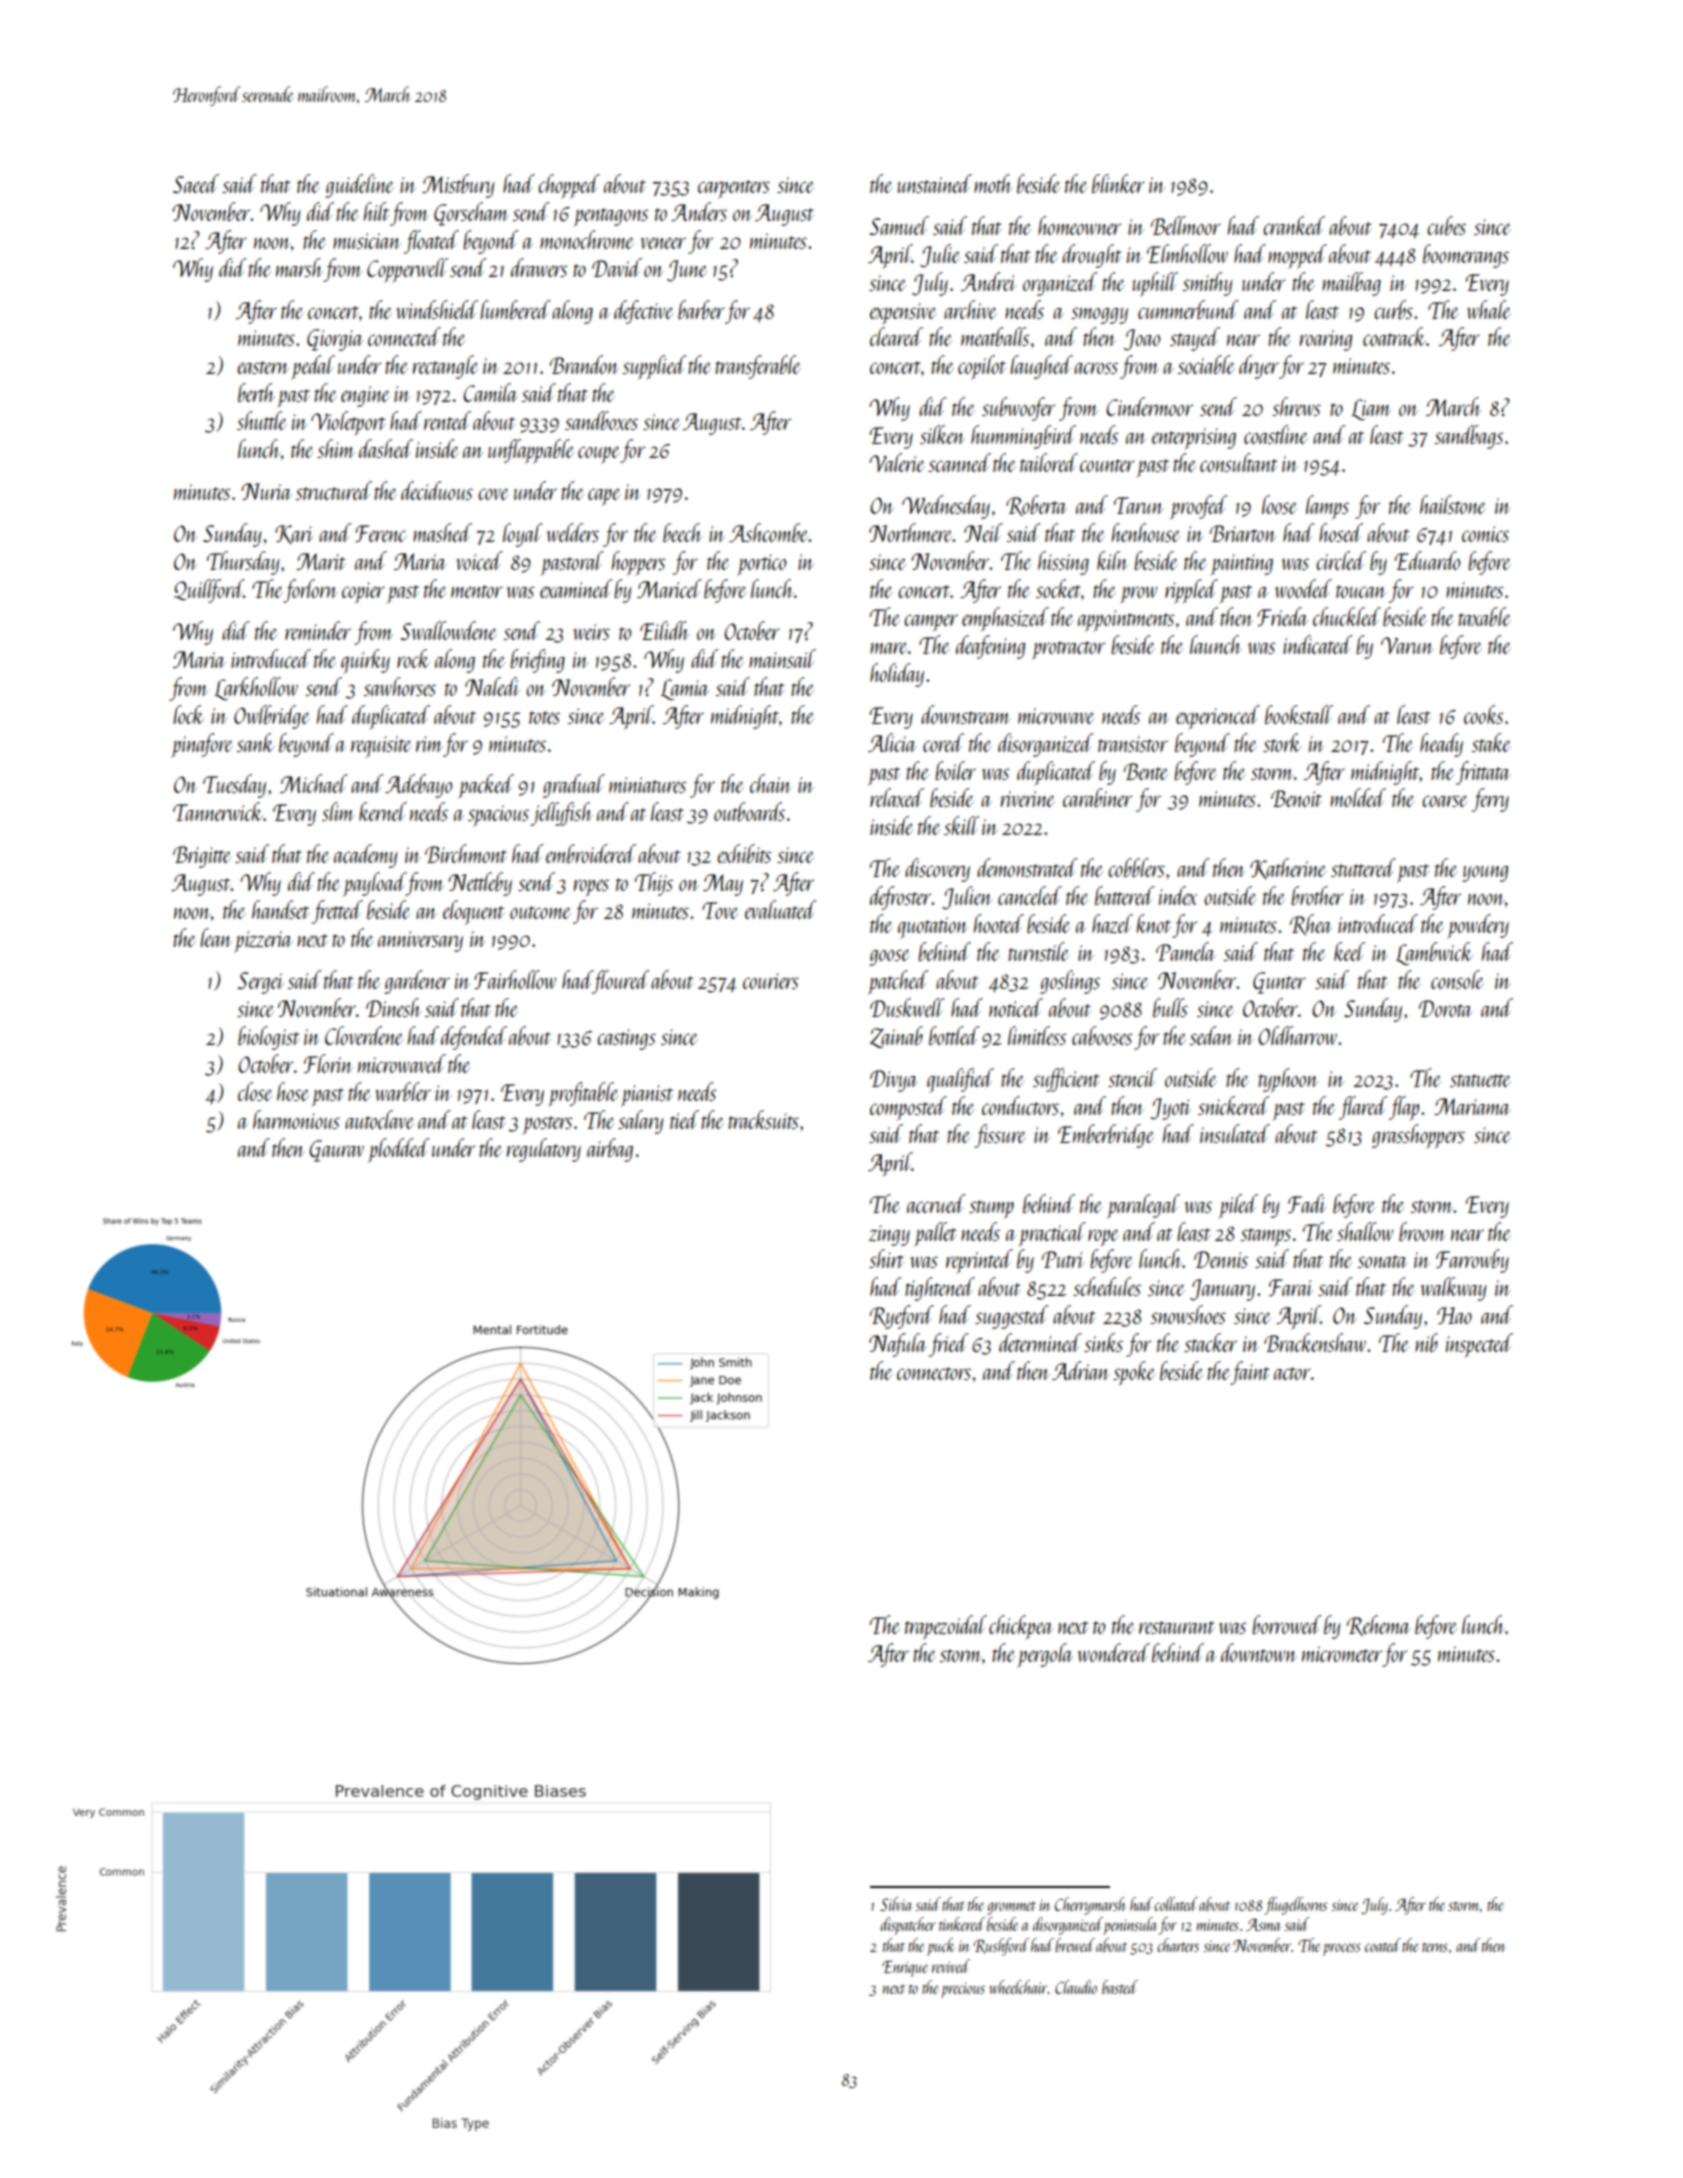  I want to click on tied, so click(684, 1119).
